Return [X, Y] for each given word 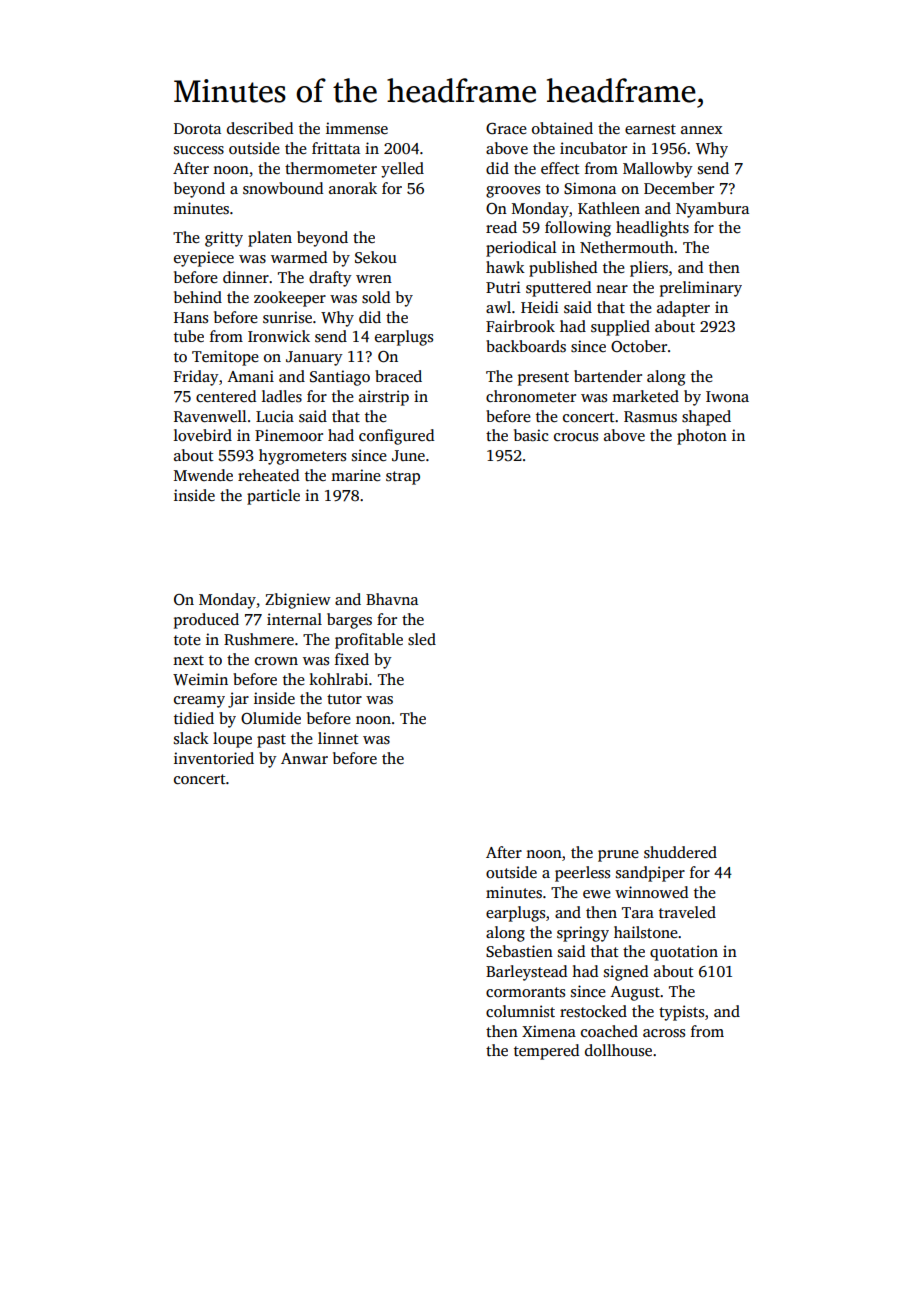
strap [403, 478]
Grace [506, 129]
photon [702, 437]
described [260, 128]
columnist [520, 1011]
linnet [338, 738]
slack [191, 738]
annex [701, 130]
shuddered [680, 852]
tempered [546, 1052]
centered [226, 396]
